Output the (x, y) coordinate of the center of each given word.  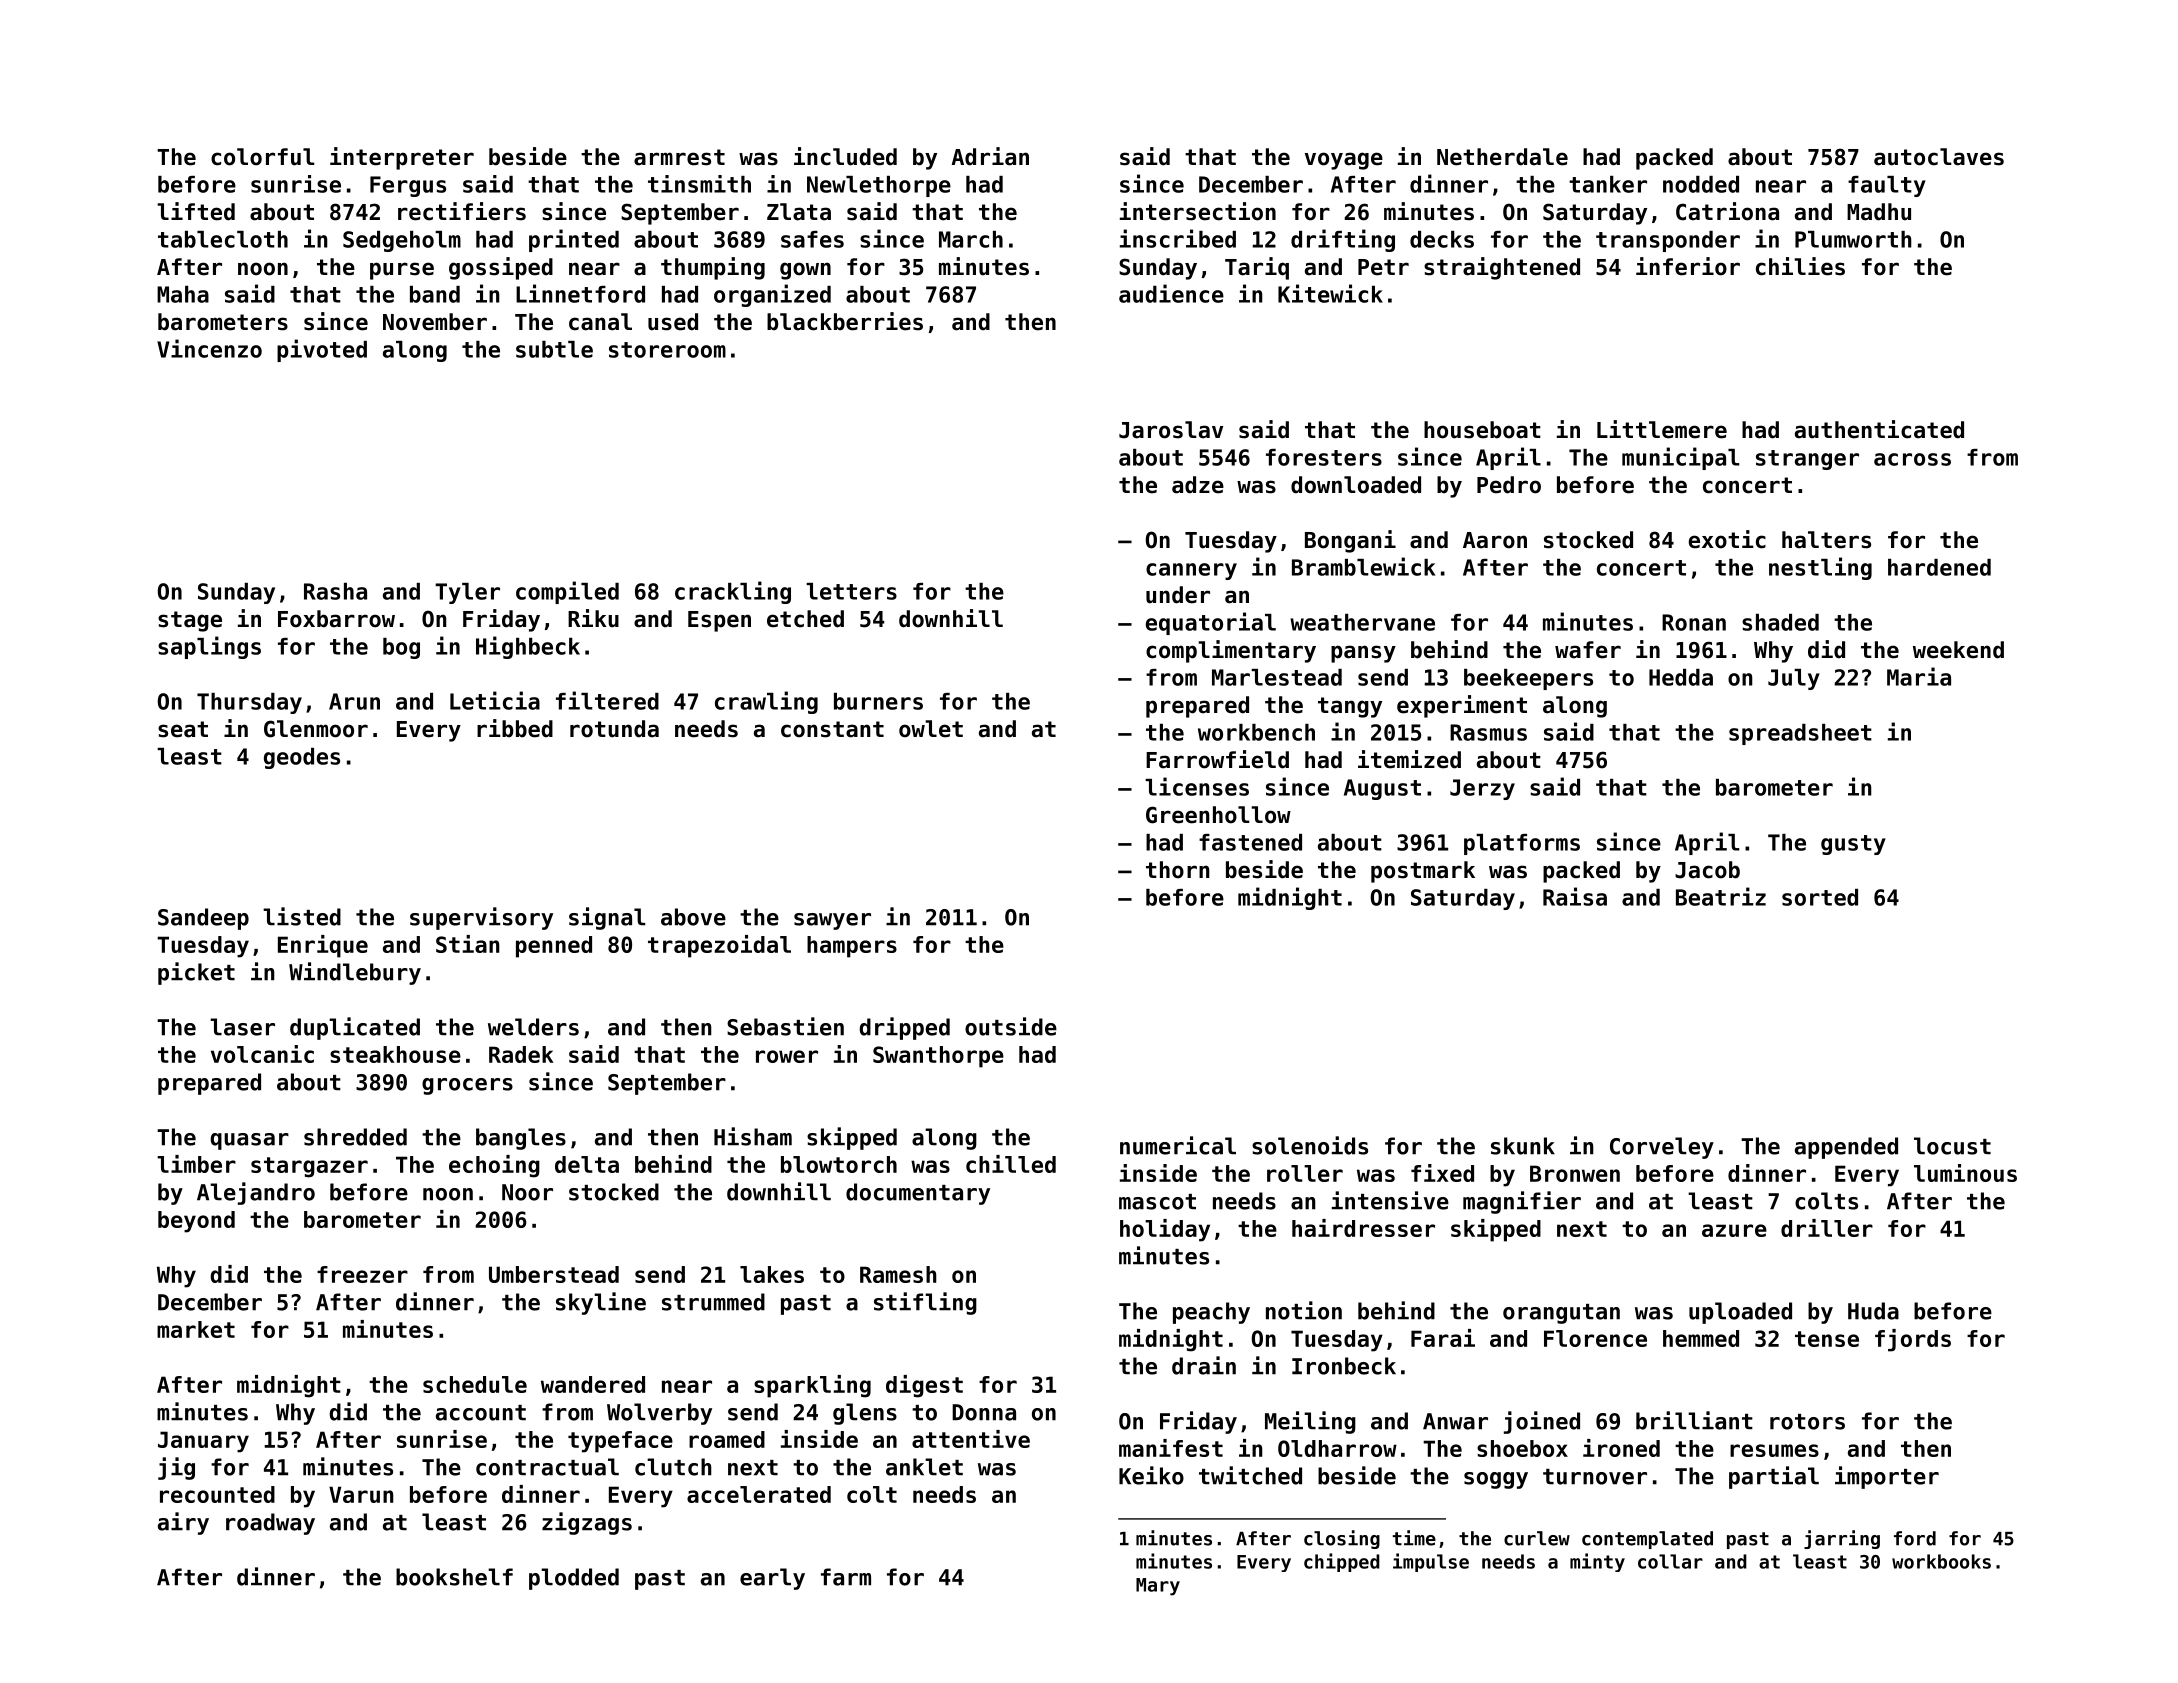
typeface (620, 1442)
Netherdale (1502, 157)
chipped (1342, 1562)
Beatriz (1721, 896)
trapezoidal (719, 946)
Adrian (990, 156)
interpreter (402, 158)
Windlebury (355, 973)
